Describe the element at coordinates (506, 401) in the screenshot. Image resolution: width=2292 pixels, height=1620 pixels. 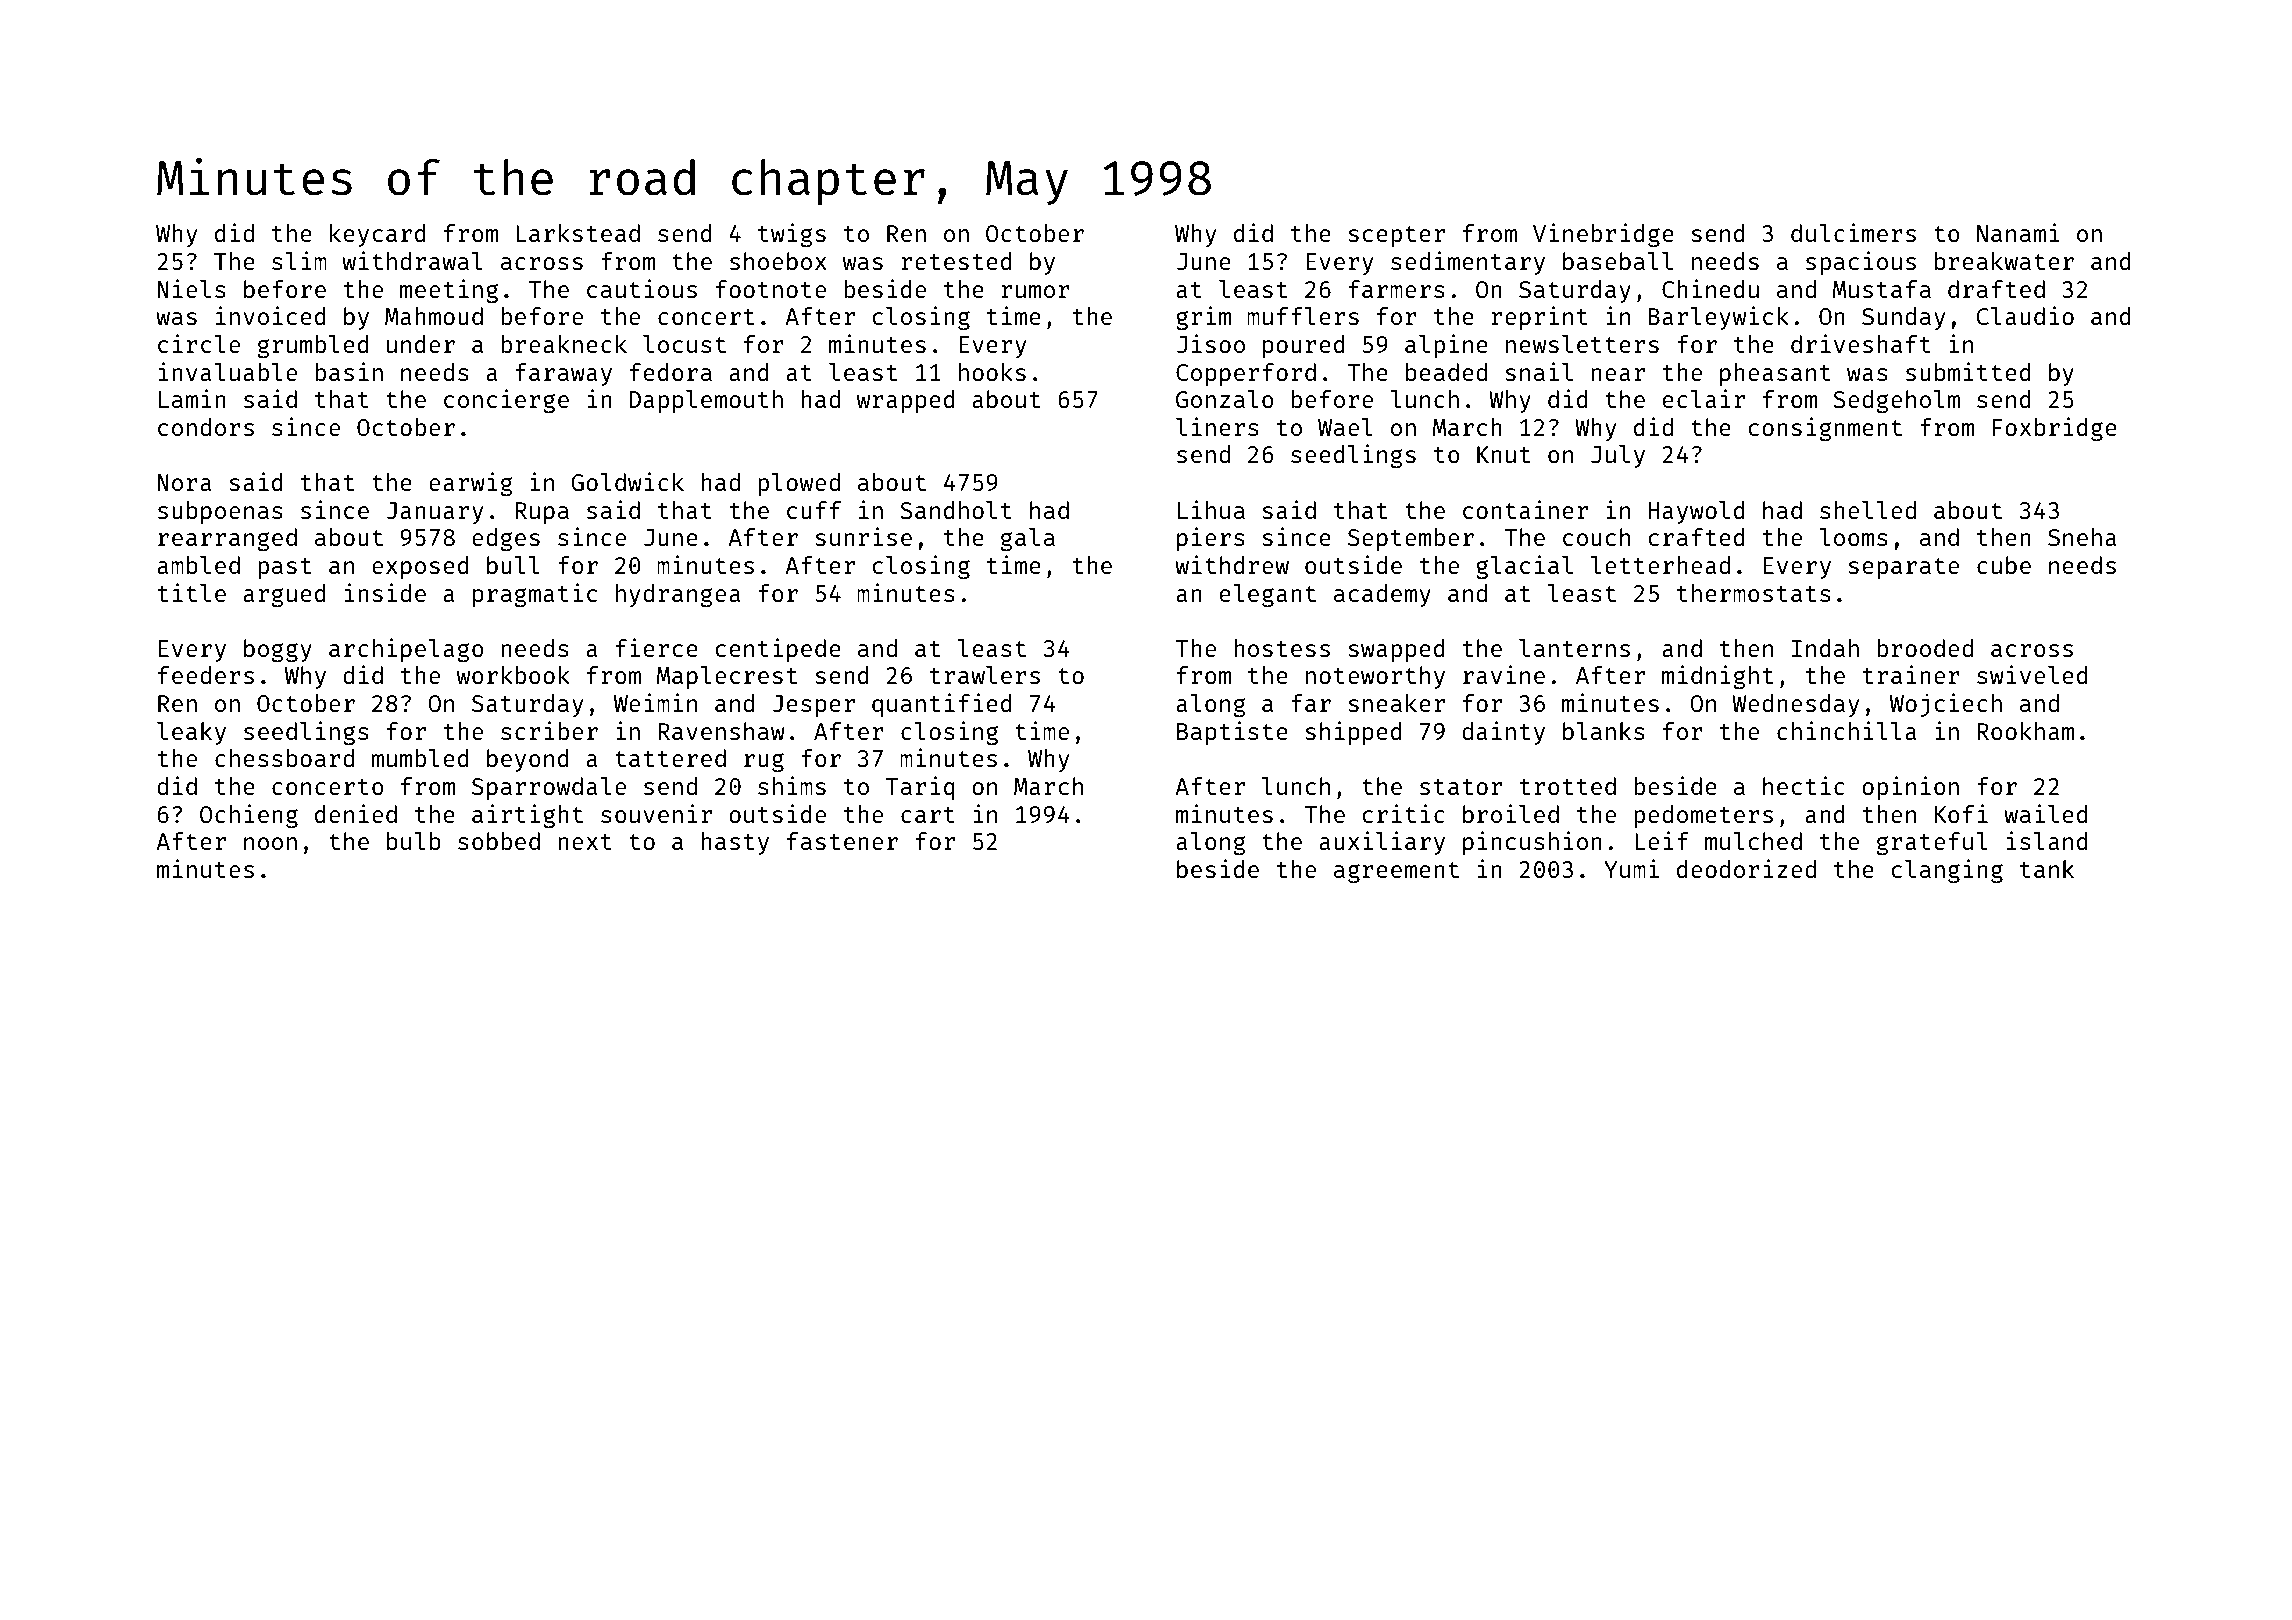
I see `concierge` at that location.
